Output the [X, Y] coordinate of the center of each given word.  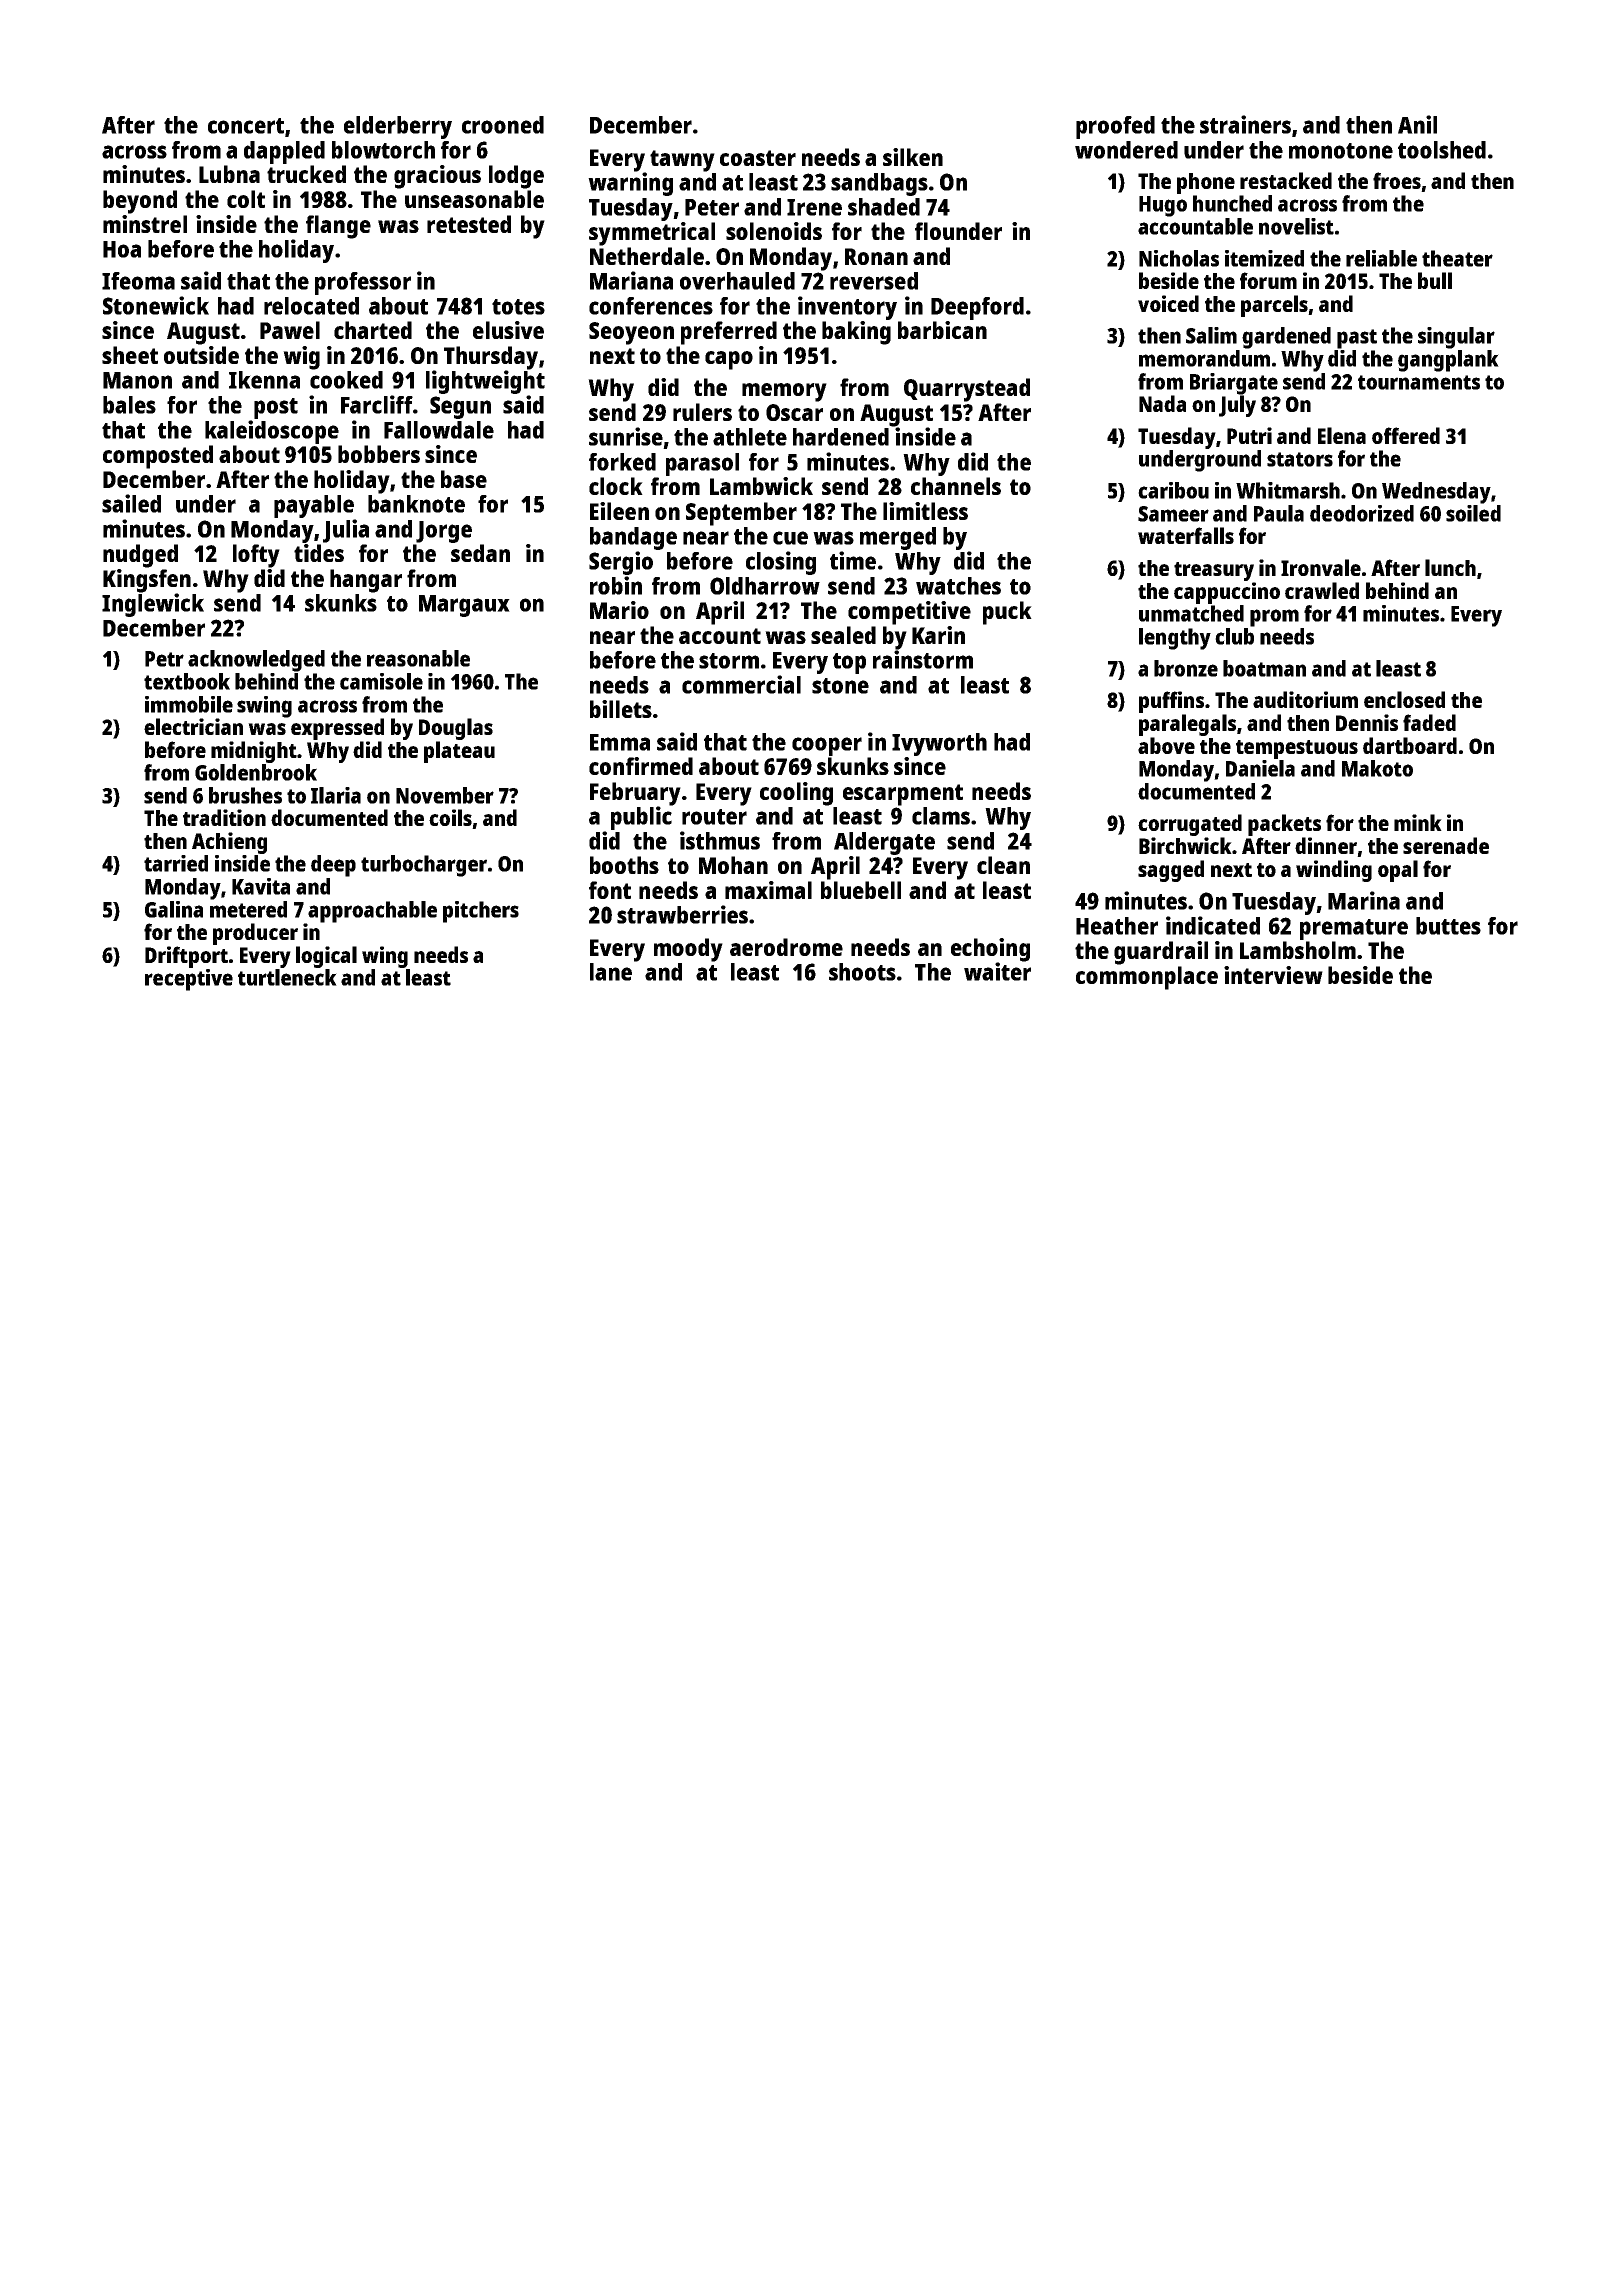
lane [611, 972]
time [853, 560]
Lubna [229, 174]
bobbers [379, 454]
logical [326, 957]
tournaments [1419, 382]
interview [1273, 975]
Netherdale [647, 256]
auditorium [1305, 699]
